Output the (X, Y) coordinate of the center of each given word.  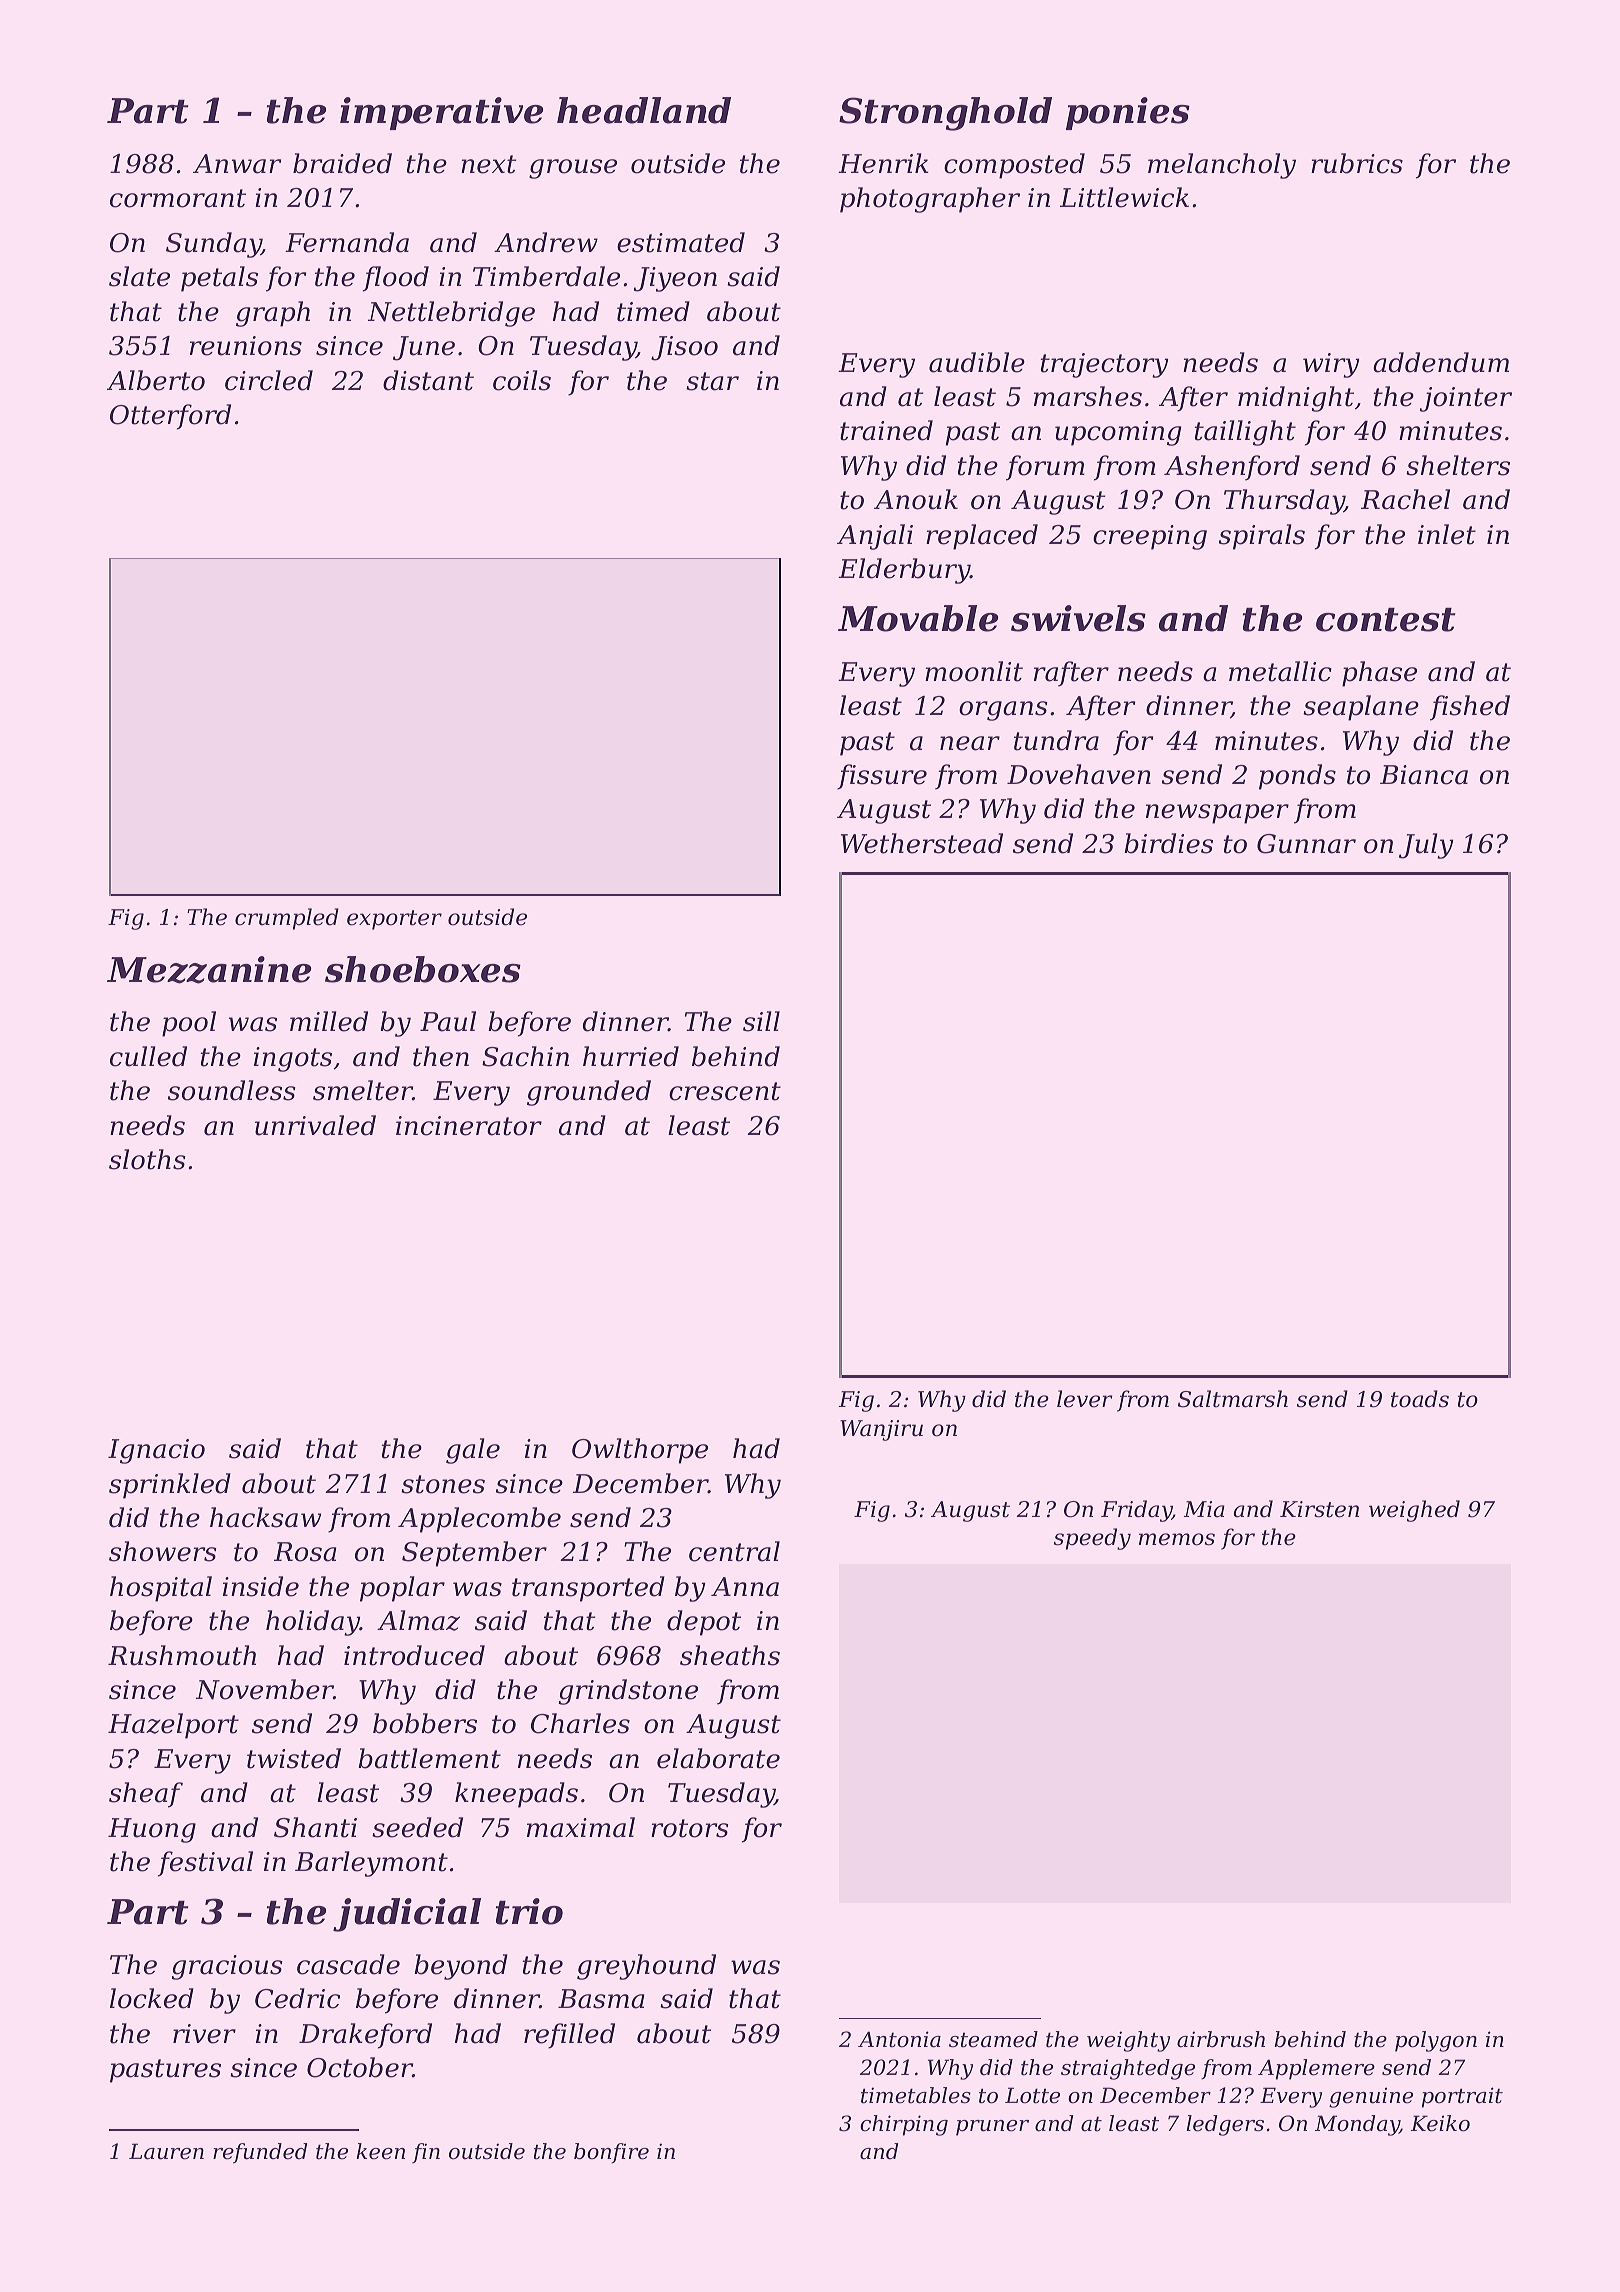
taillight (1245, 433)
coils (522, 380)
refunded (260, 2153)
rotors (690, 1828)
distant (428, 380)
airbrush (1221, 2039)
